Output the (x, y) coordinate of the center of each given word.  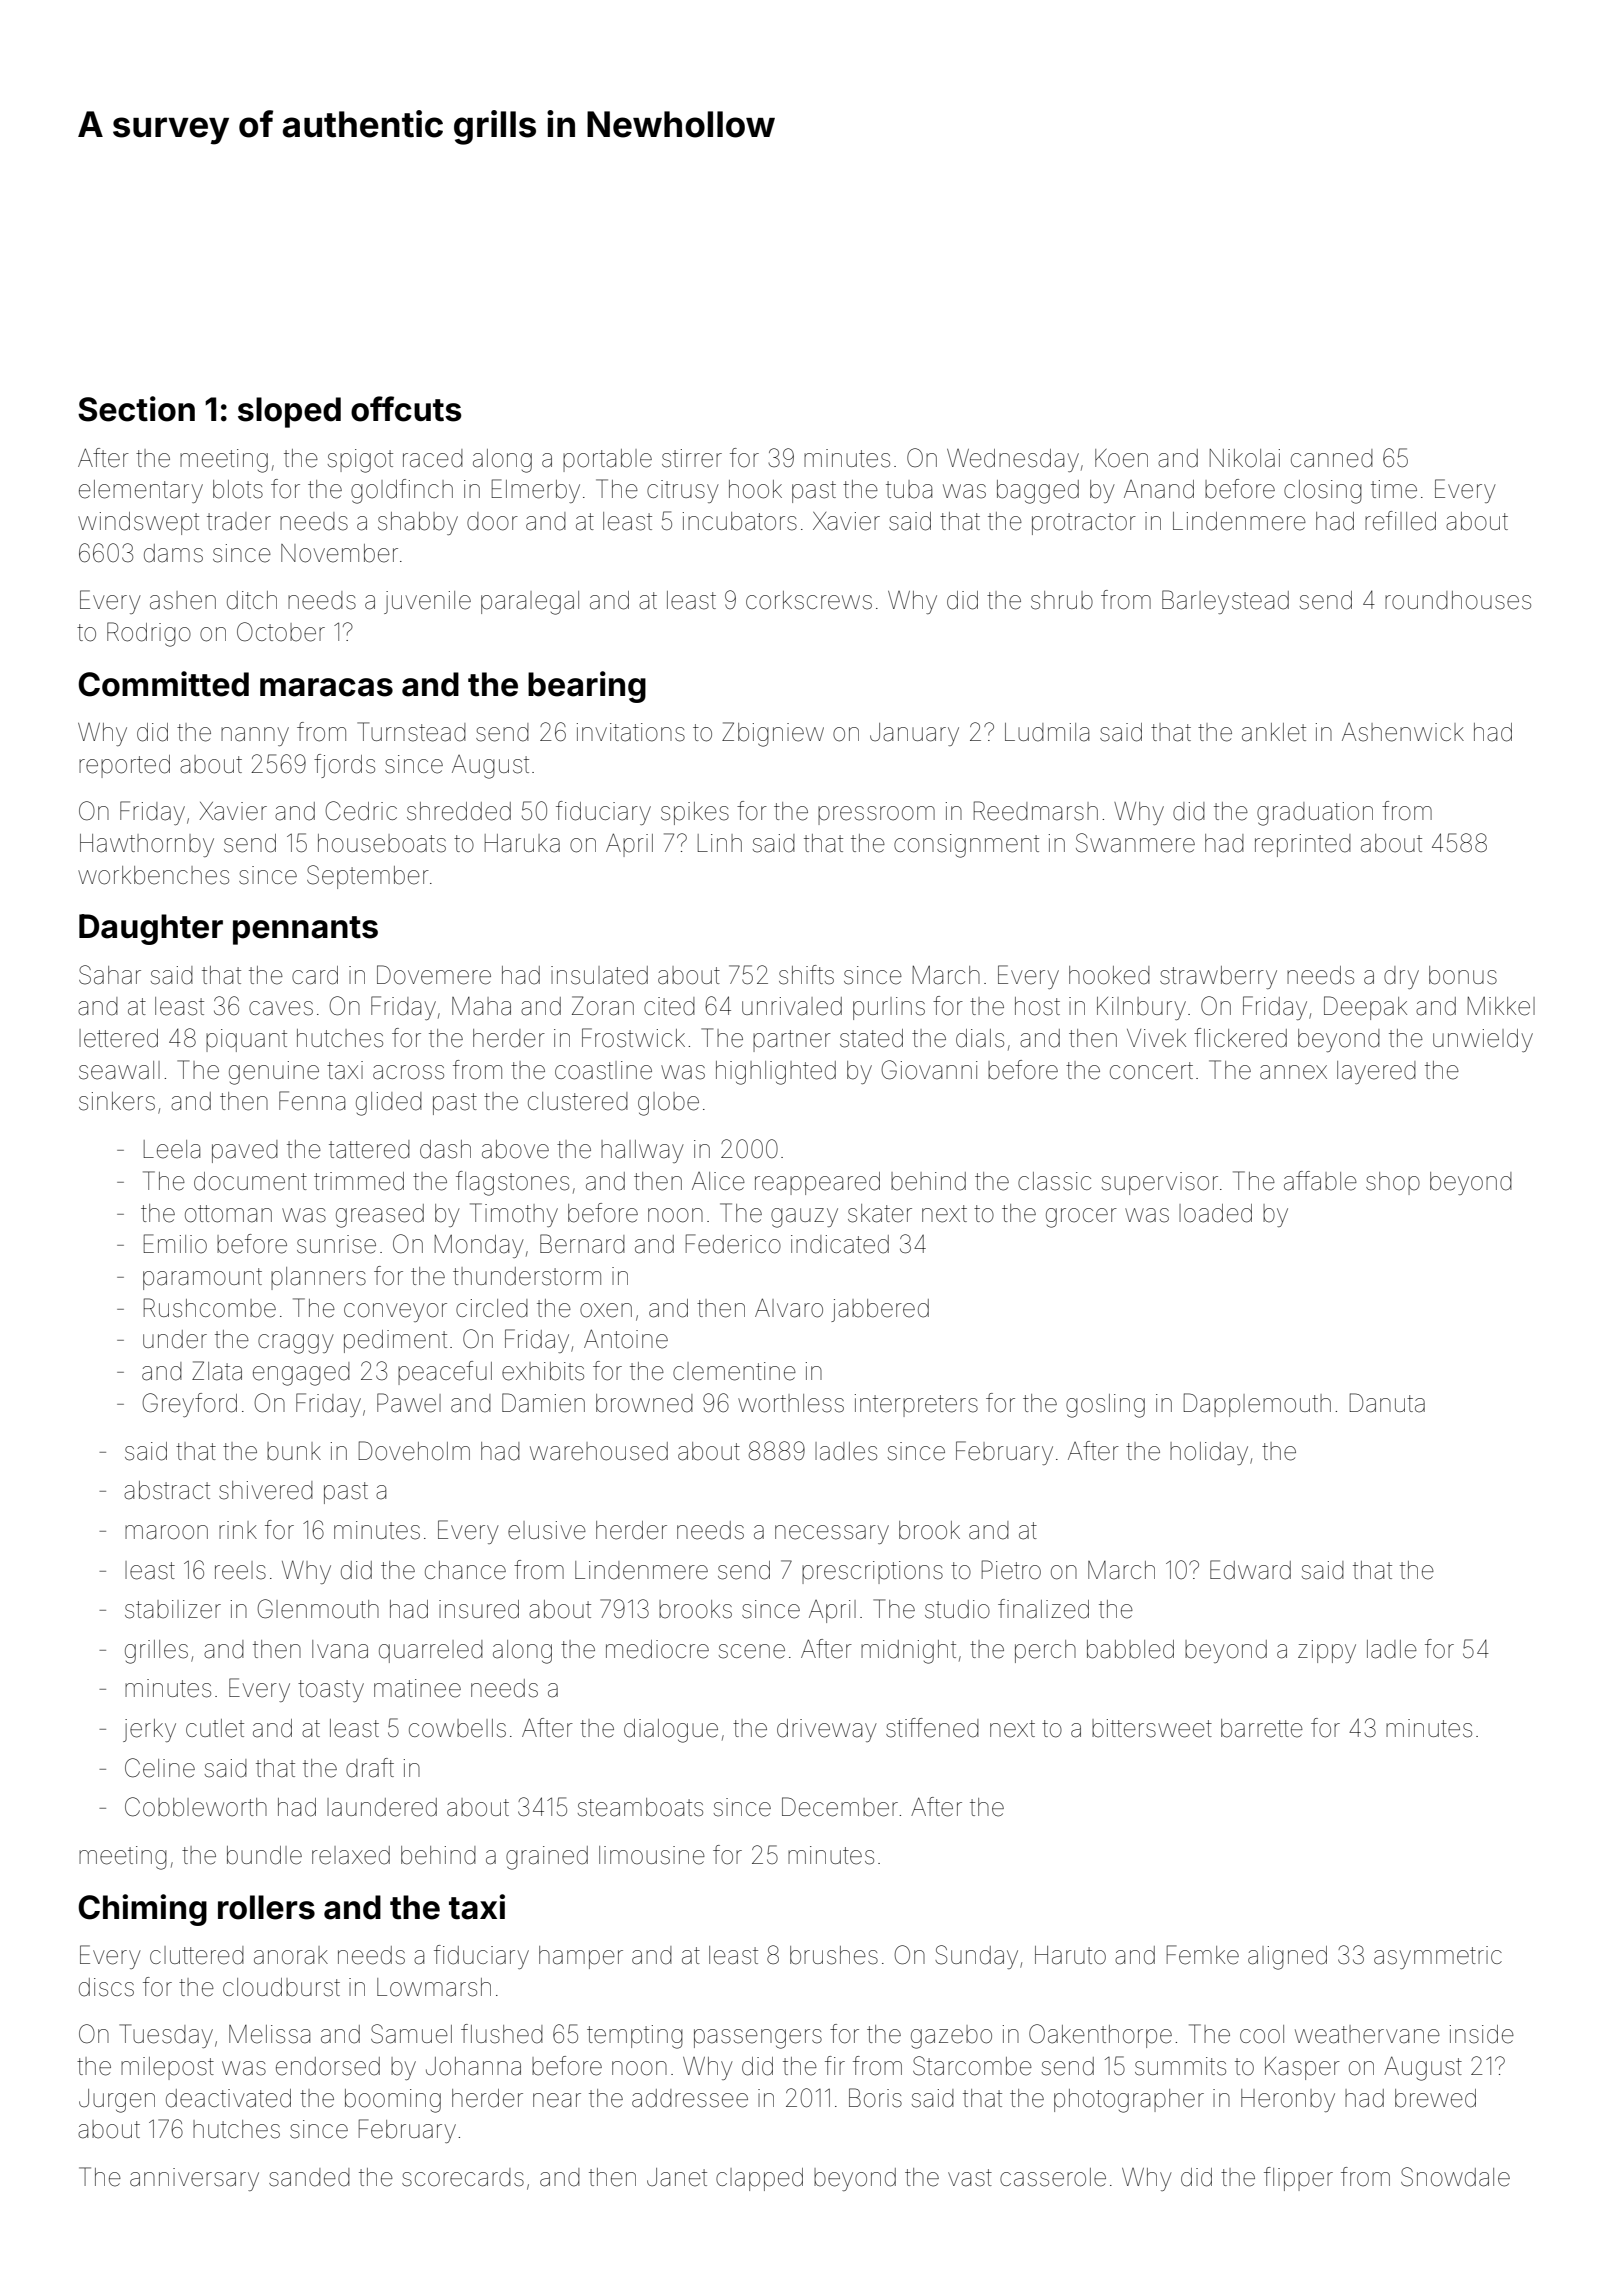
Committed (163, 684)
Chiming (142, 1910)
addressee (690, 2098)
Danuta (1387, 1403)
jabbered (880, 1310)
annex (1293, 1072)
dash (445, 1149)
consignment (966, 846)
